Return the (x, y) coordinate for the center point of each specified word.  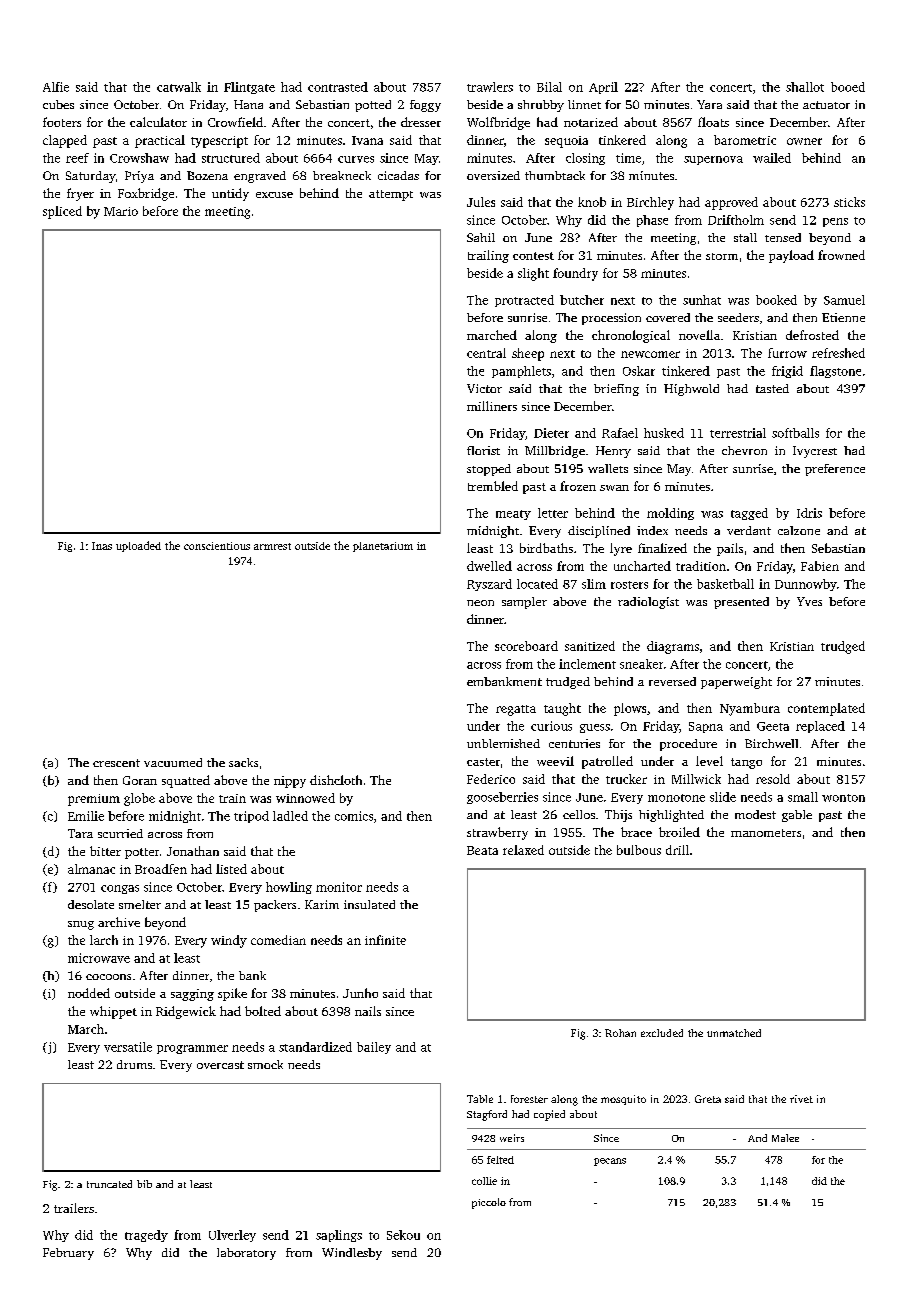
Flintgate (249, 88)
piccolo (489, 1203)
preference (835, 470)
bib (144, 1184)
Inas (102, 546)
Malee (785, 1138)
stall (745, 237)
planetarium (383, 547)
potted (373, 106)
